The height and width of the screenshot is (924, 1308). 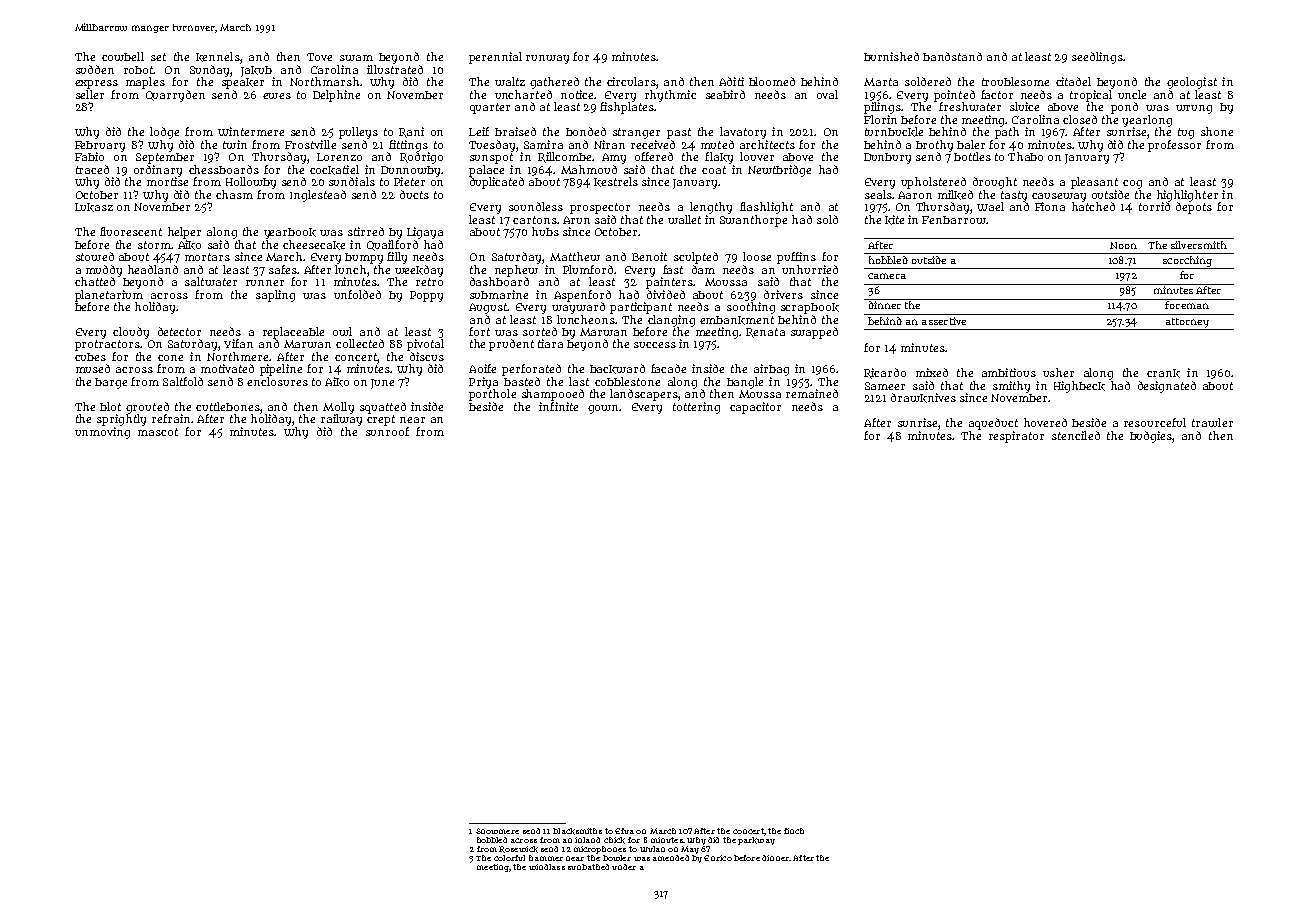 What do you see at coordinates (1097, 58) in the screenshot?
I see `seedlings` at bounding box center [1097, 58].
